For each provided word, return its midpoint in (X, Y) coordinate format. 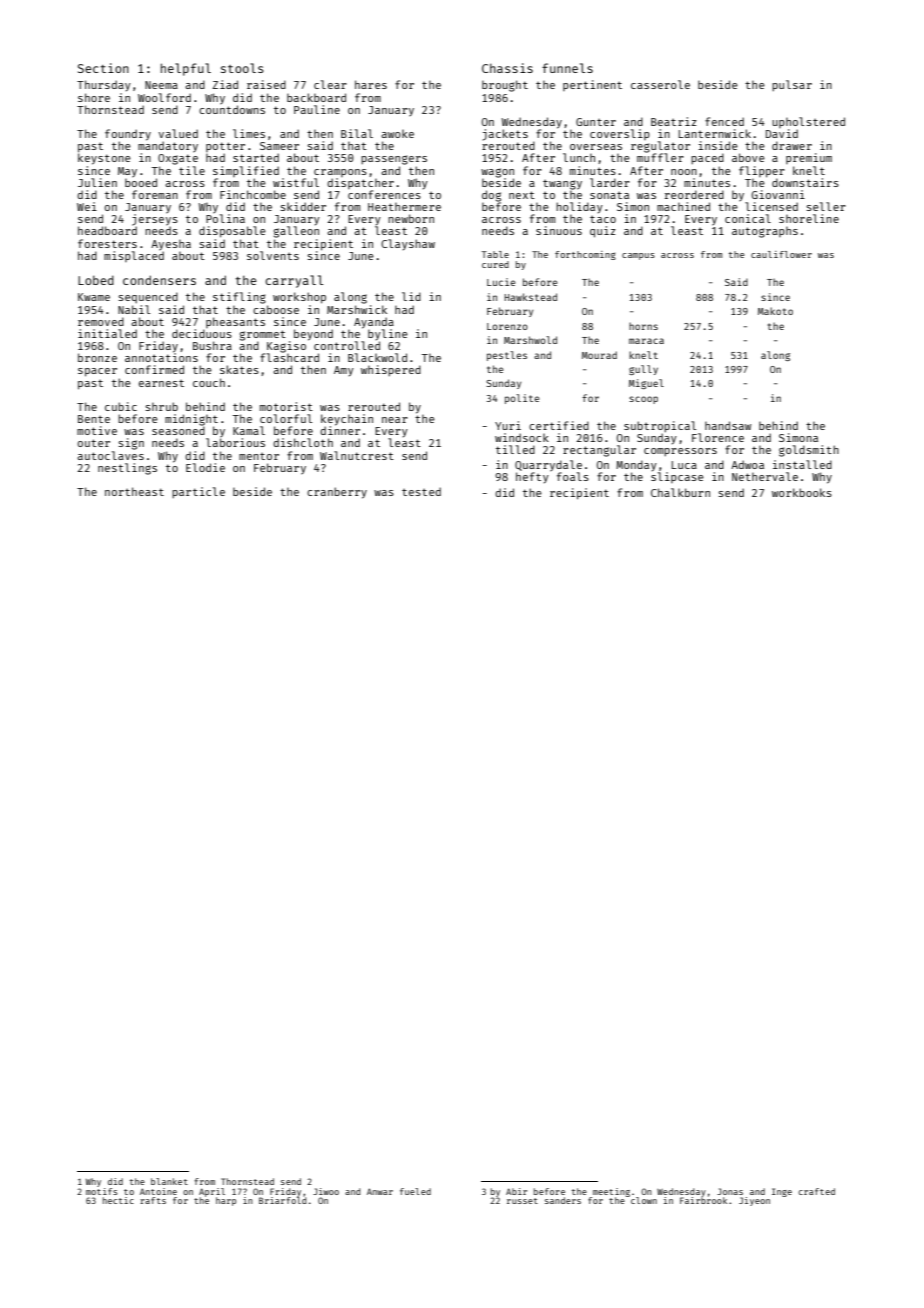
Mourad (599, 355)
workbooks (802, 492)
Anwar (380, 1191)
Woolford (164, 97)
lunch (579, 157)
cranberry (337, 493)
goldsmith (809, 451)
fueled (415, 1191)
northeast (134, 491)
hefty (532, 477)
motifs (101, 1191)
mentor (259, 456)
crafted (816, 1191)
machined (683, 206)
